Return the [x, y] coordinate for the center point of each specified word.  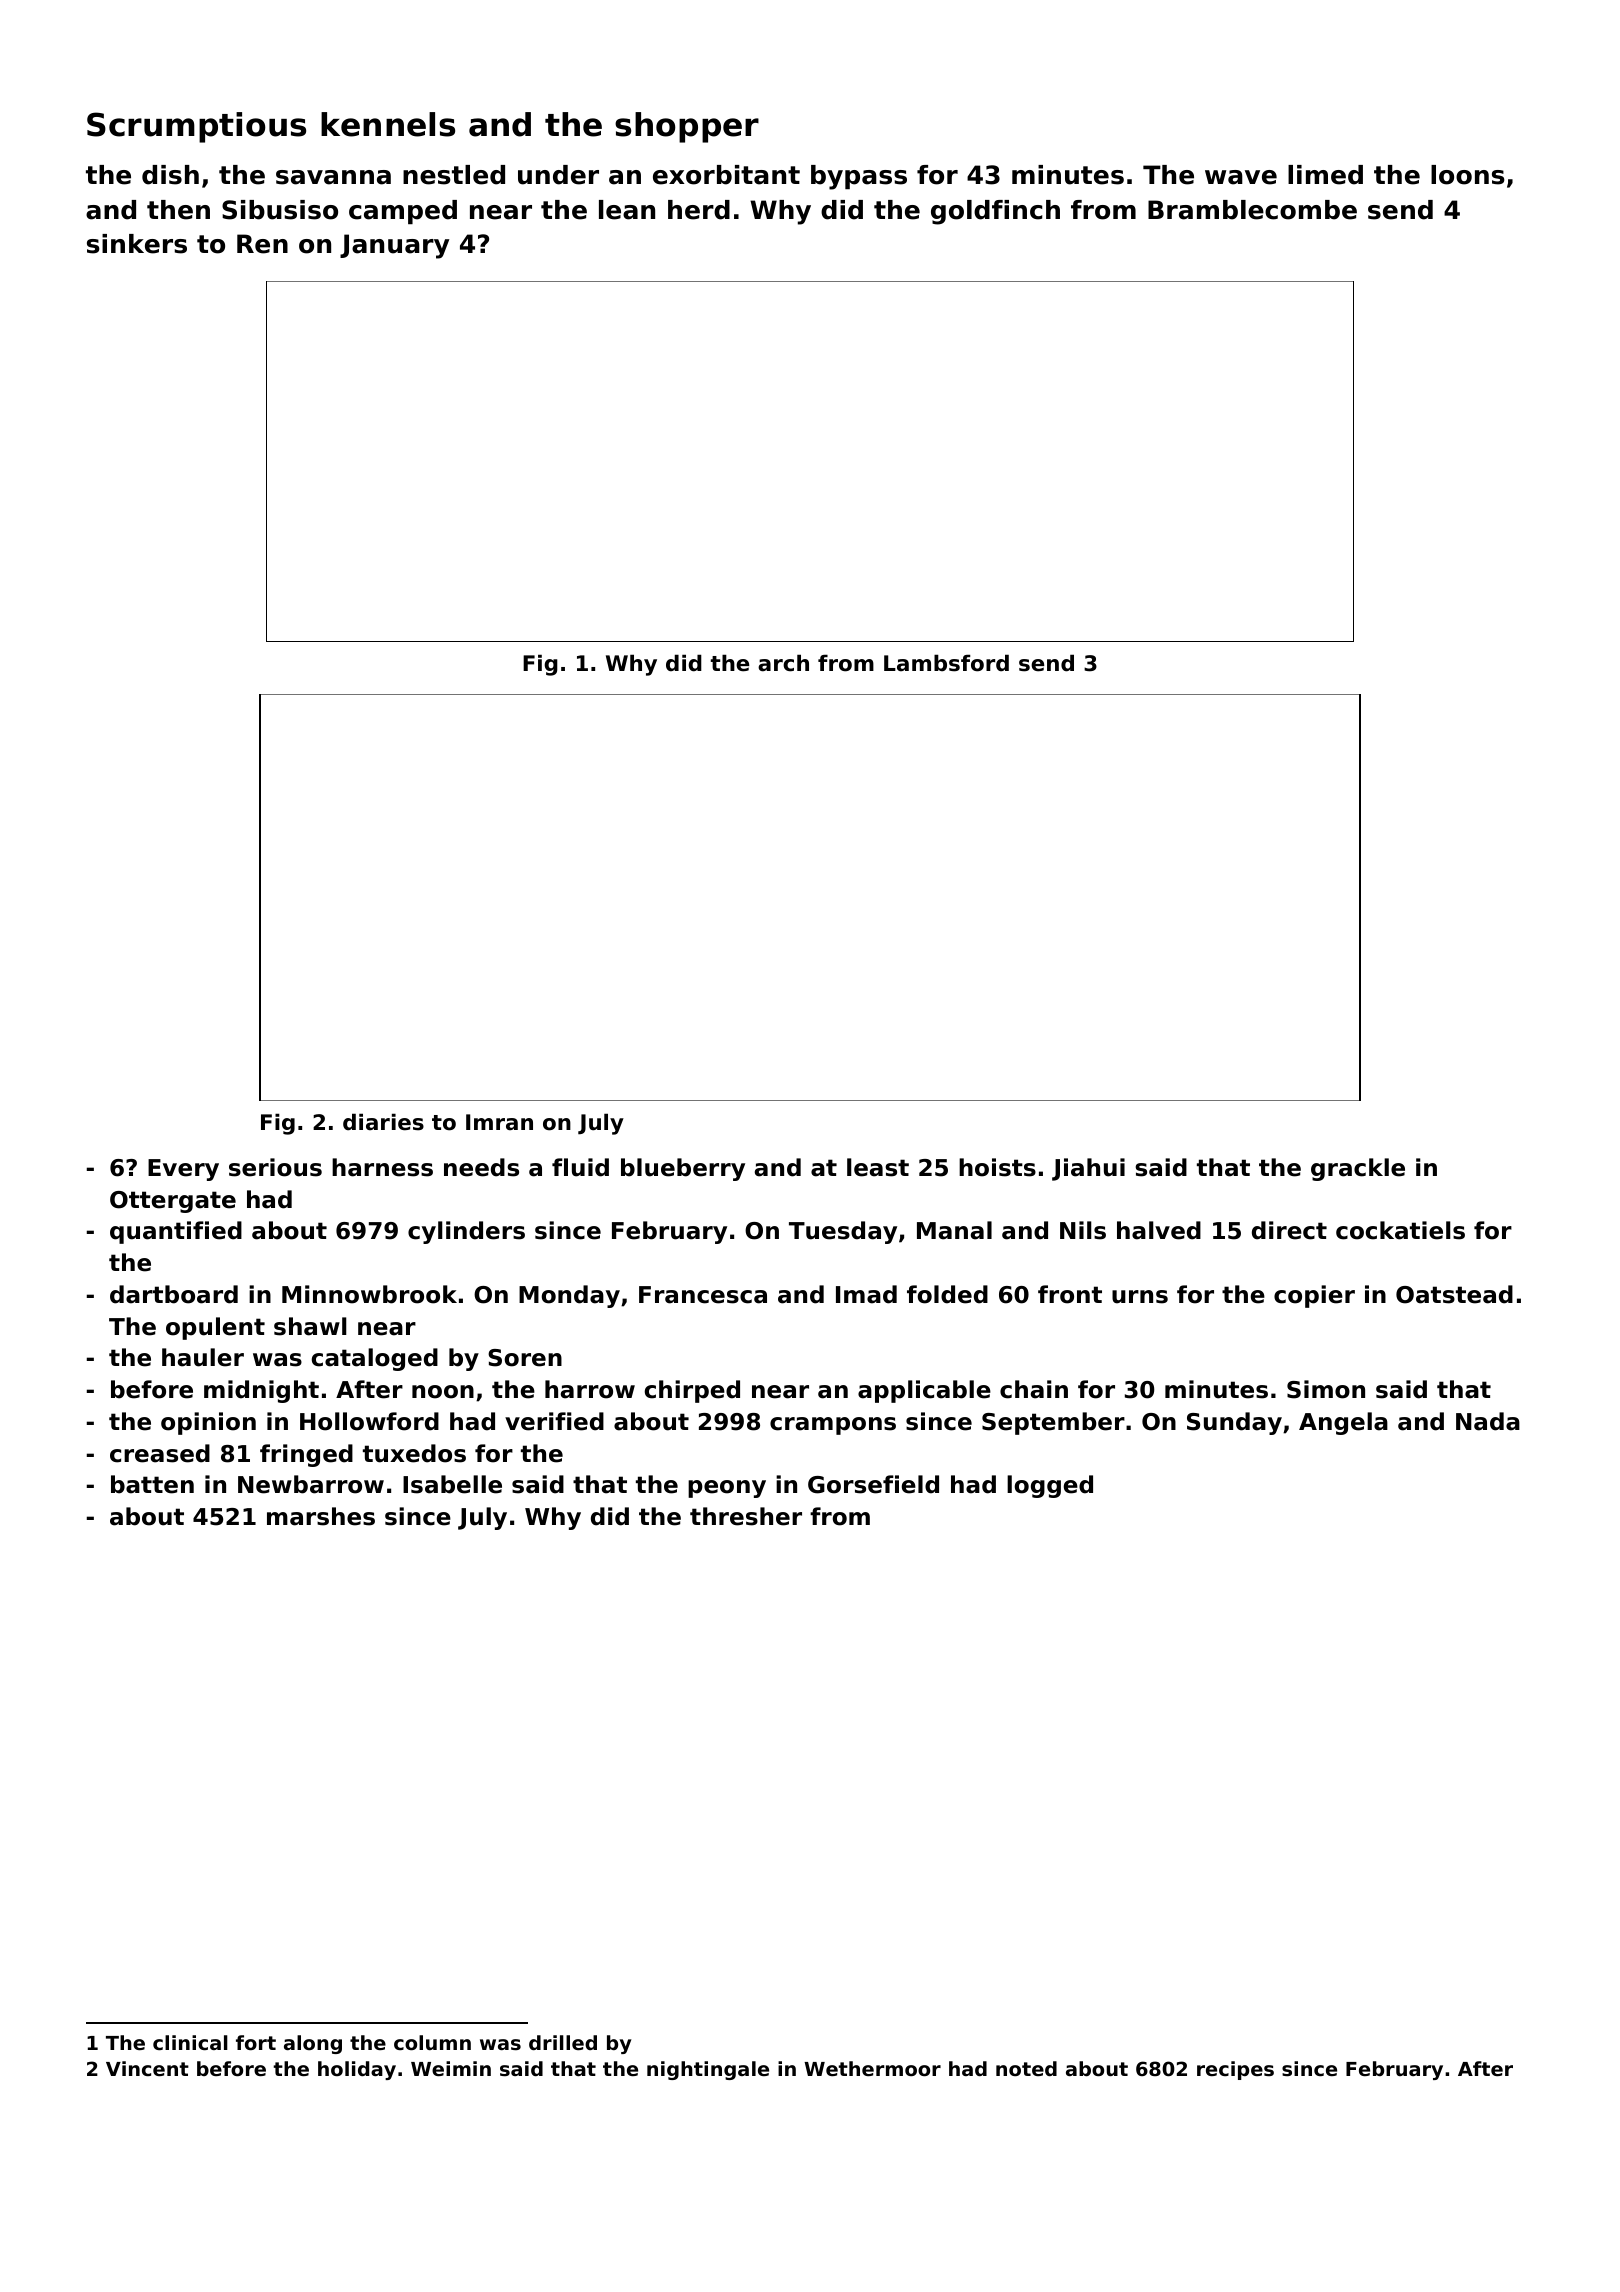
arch [783, 663]
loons [1468, 175]
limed [1325, 175]
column [432, 2042]
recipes [1235, 2070]
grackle [1358, 1169]
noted [1026, 2068]
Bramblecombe [1252, 210]
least [878, 1167]
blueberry [683, 1169]
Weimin [451, 2068]
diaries [383, 1122]
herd [699, 210]
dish [170, 175]
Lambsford [946, 663]
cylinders [466, 1232]
